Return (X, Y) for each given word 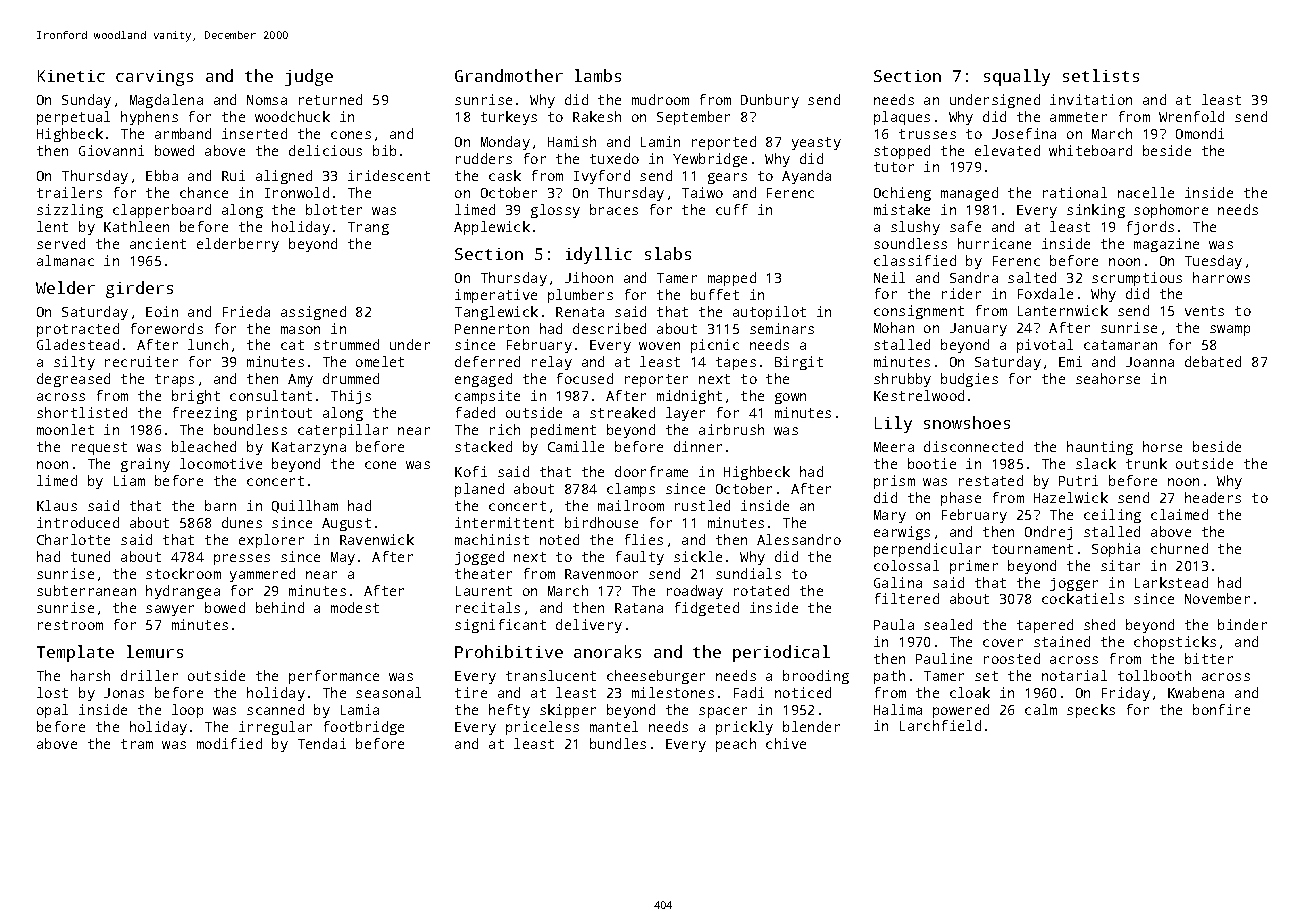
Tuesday (1213, 262)
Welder (65, 287)
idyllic (599, 255)
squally (1017, 77)
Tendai (322, 743)
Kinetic (71, 76)
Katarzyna (309, 448)
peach (736, 745)
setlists (1101, 75)
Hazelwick (1071, 497)
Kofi (471, 471)
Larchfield (940, 725)
